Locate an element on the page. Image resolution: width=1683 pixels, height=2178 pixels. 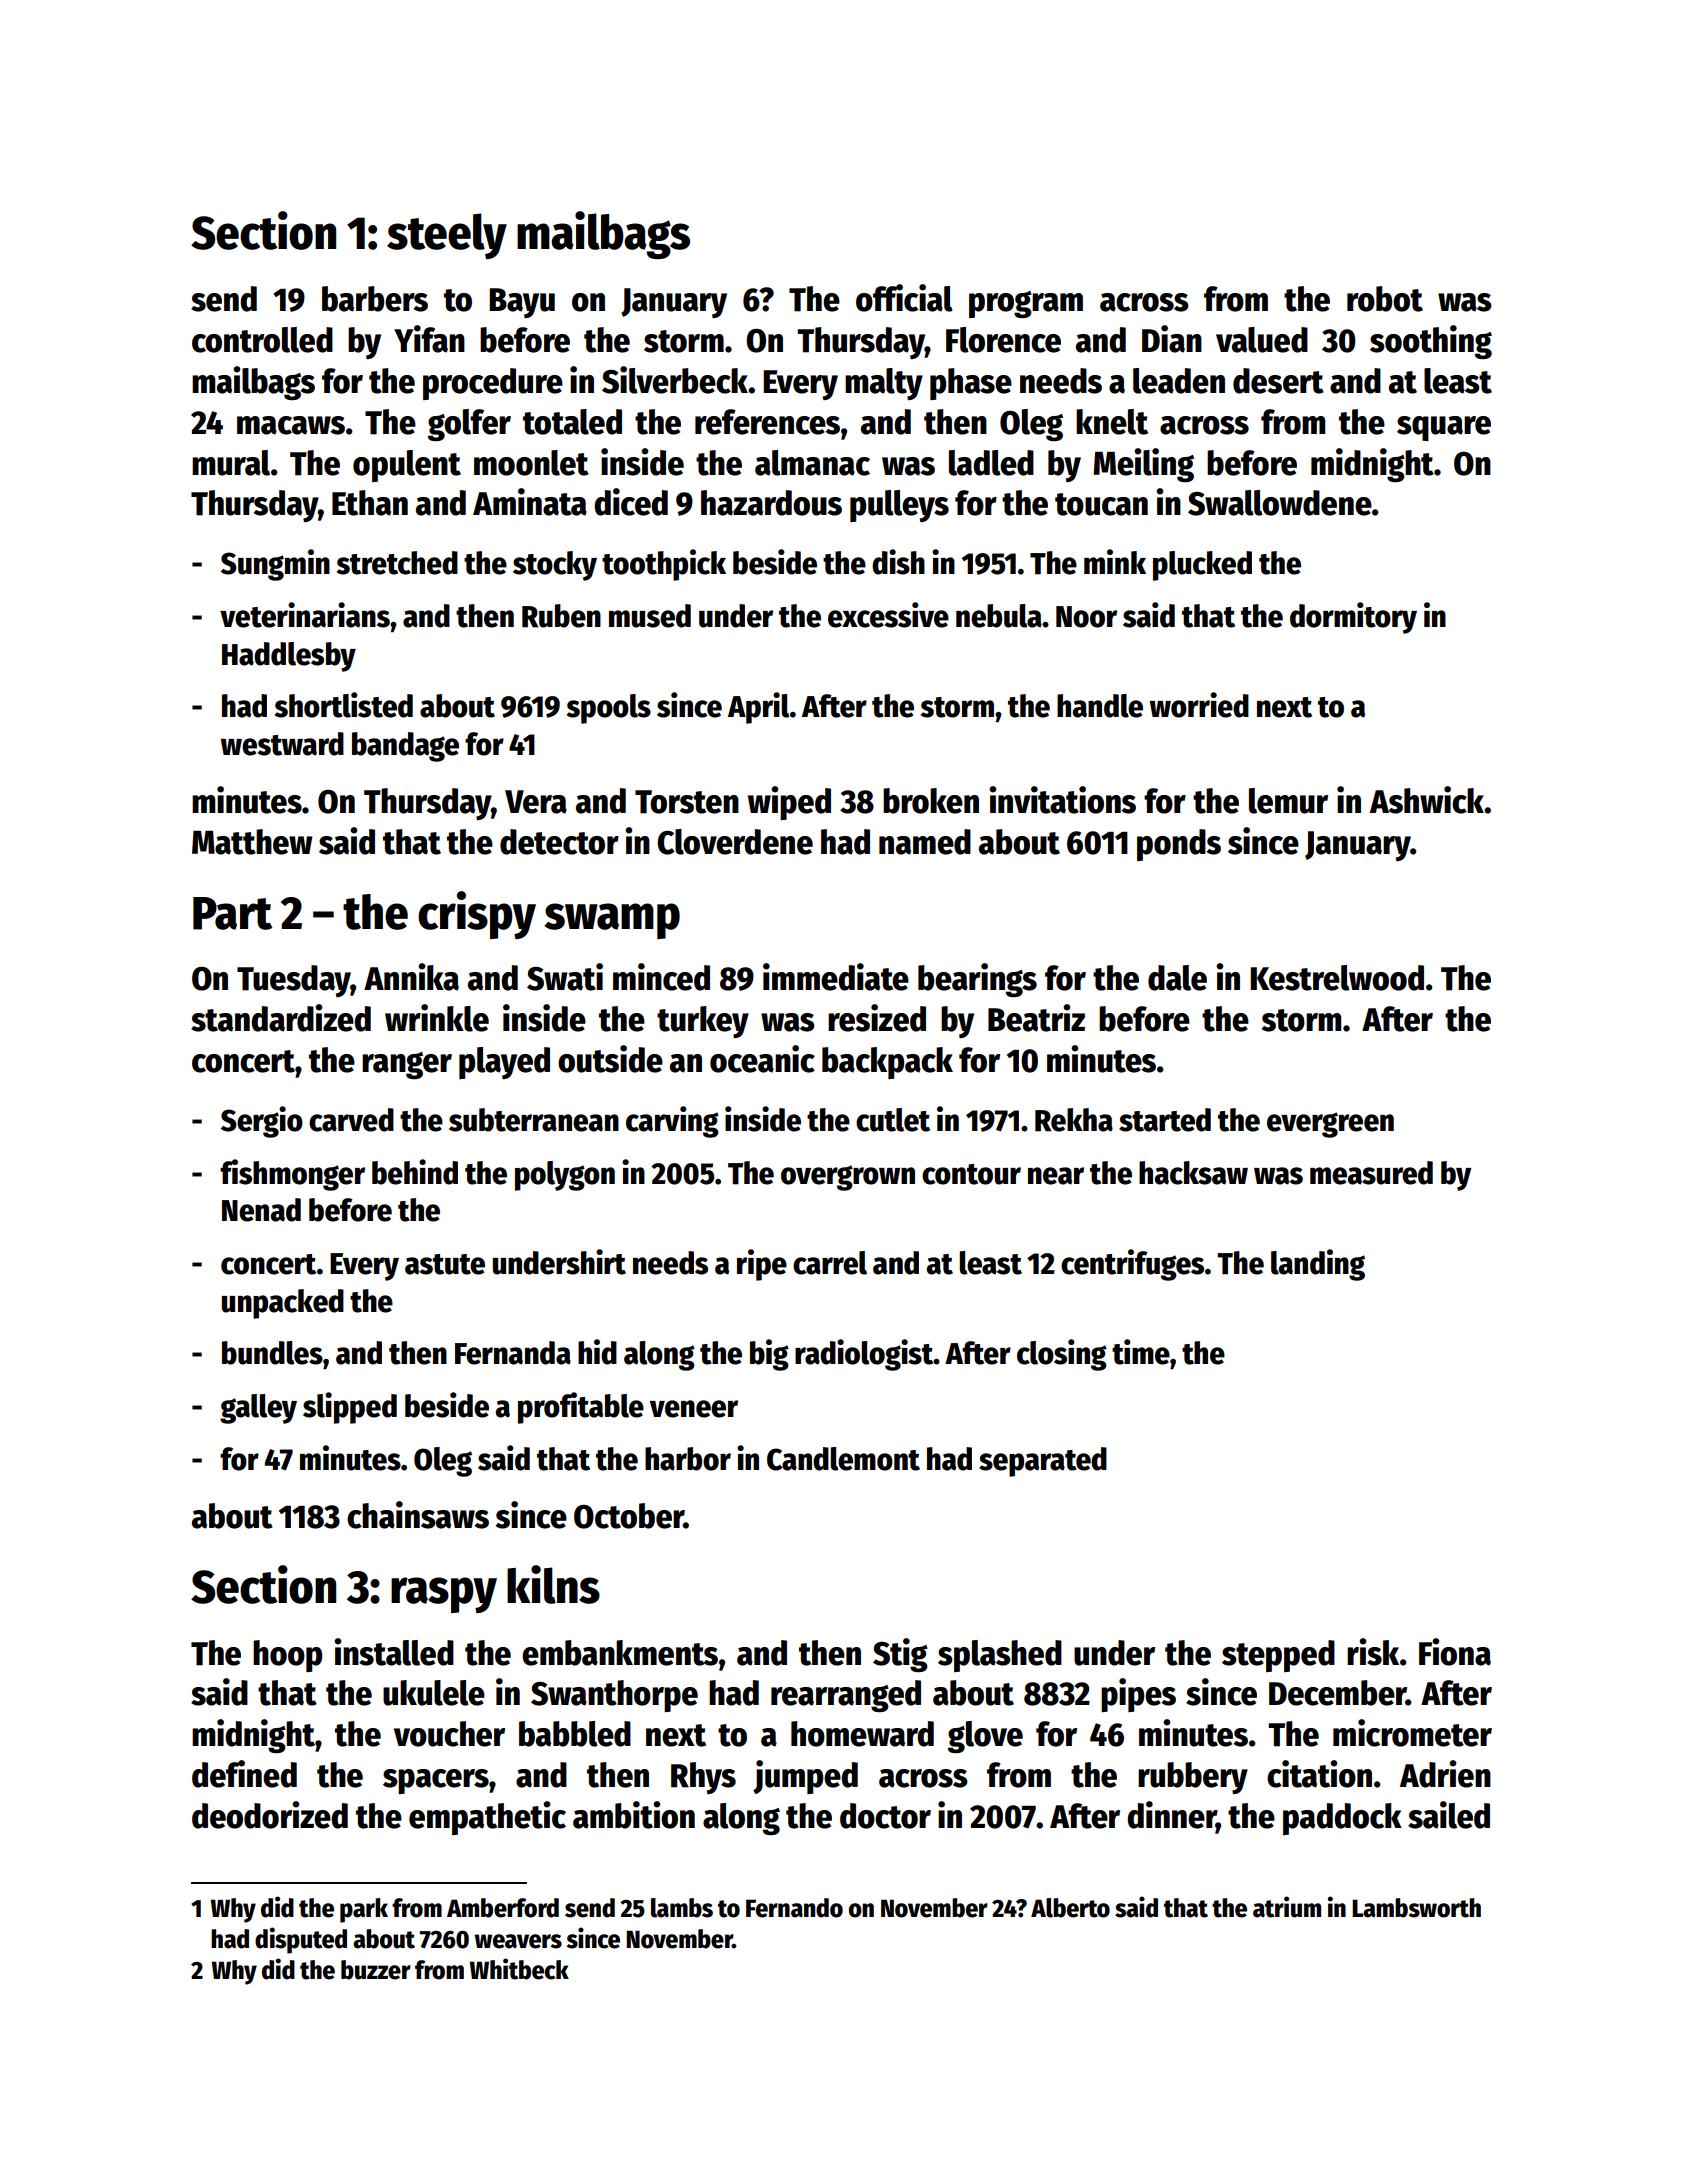
slipped is located at coordinates (350, 1408).
